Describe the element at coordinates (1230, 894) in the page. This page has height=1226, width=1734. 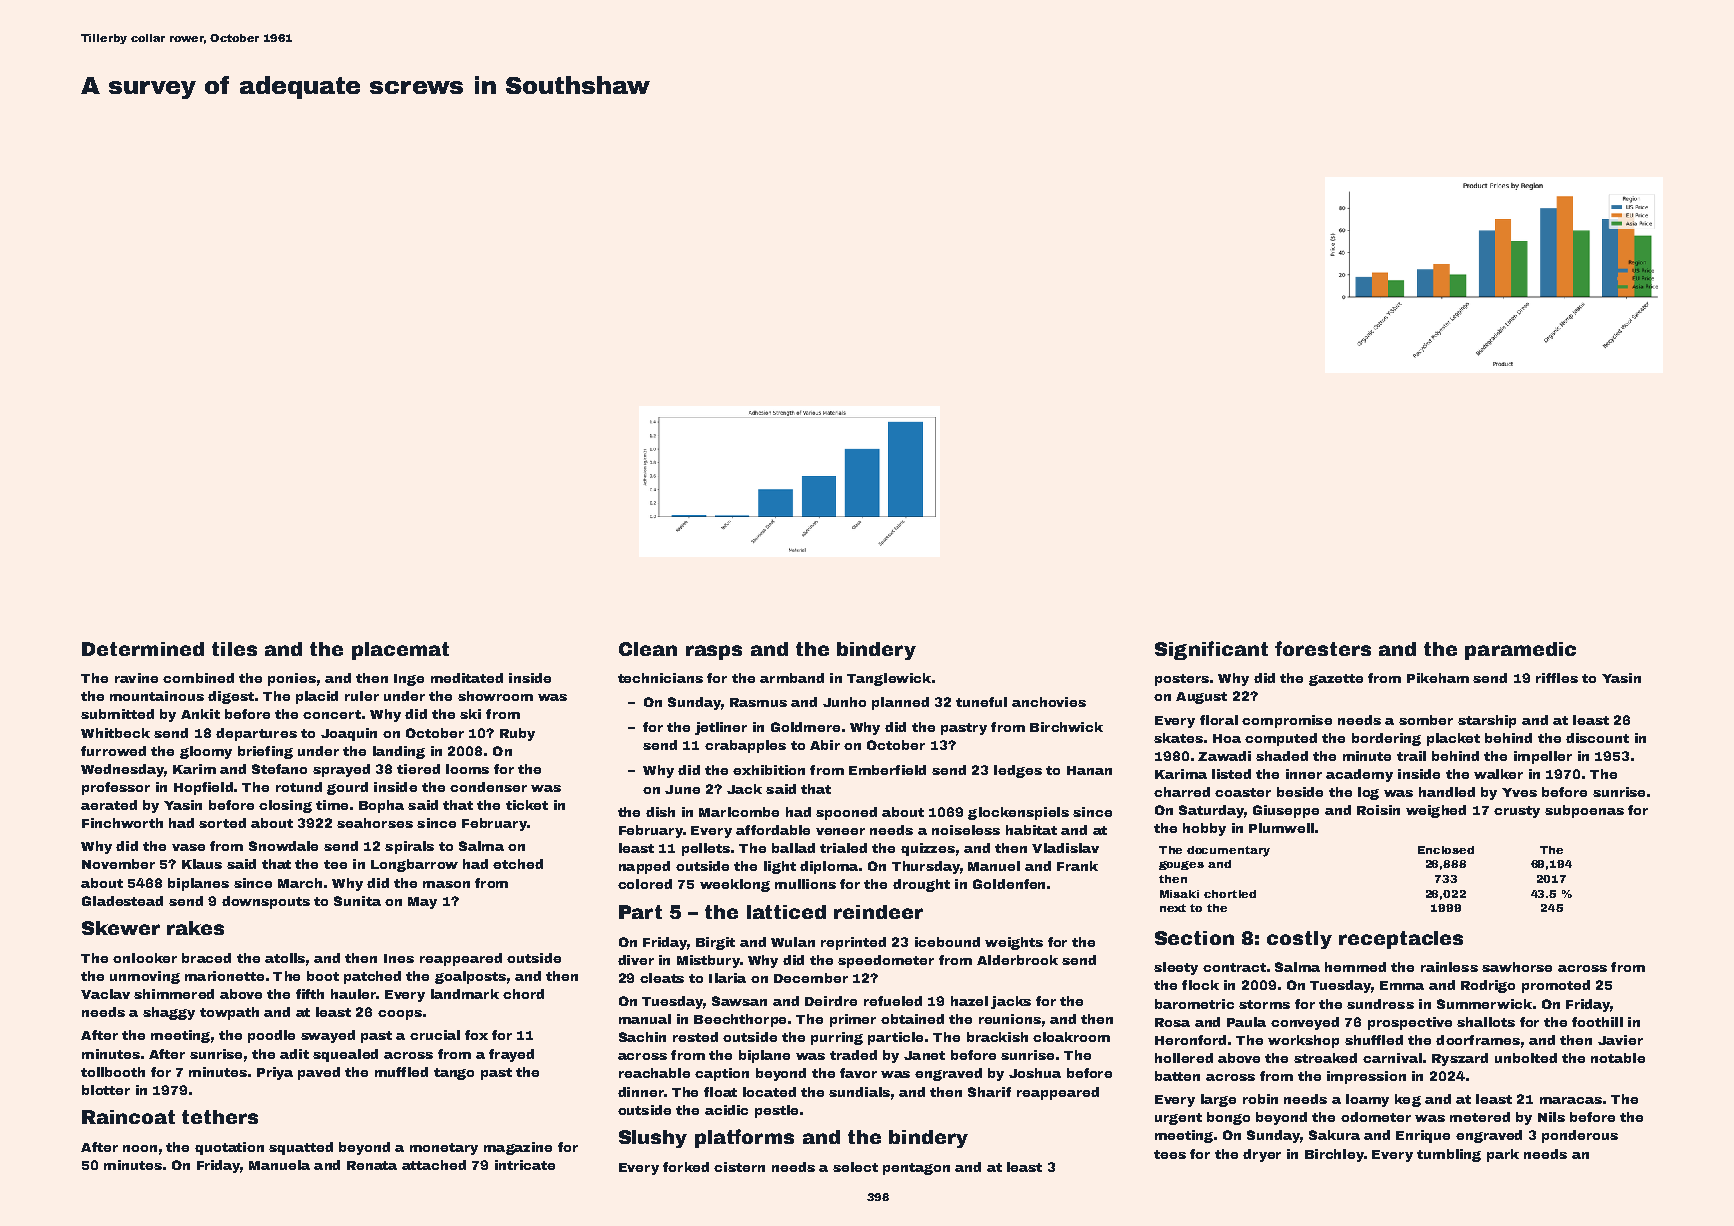
I see `chortled` at that location.
